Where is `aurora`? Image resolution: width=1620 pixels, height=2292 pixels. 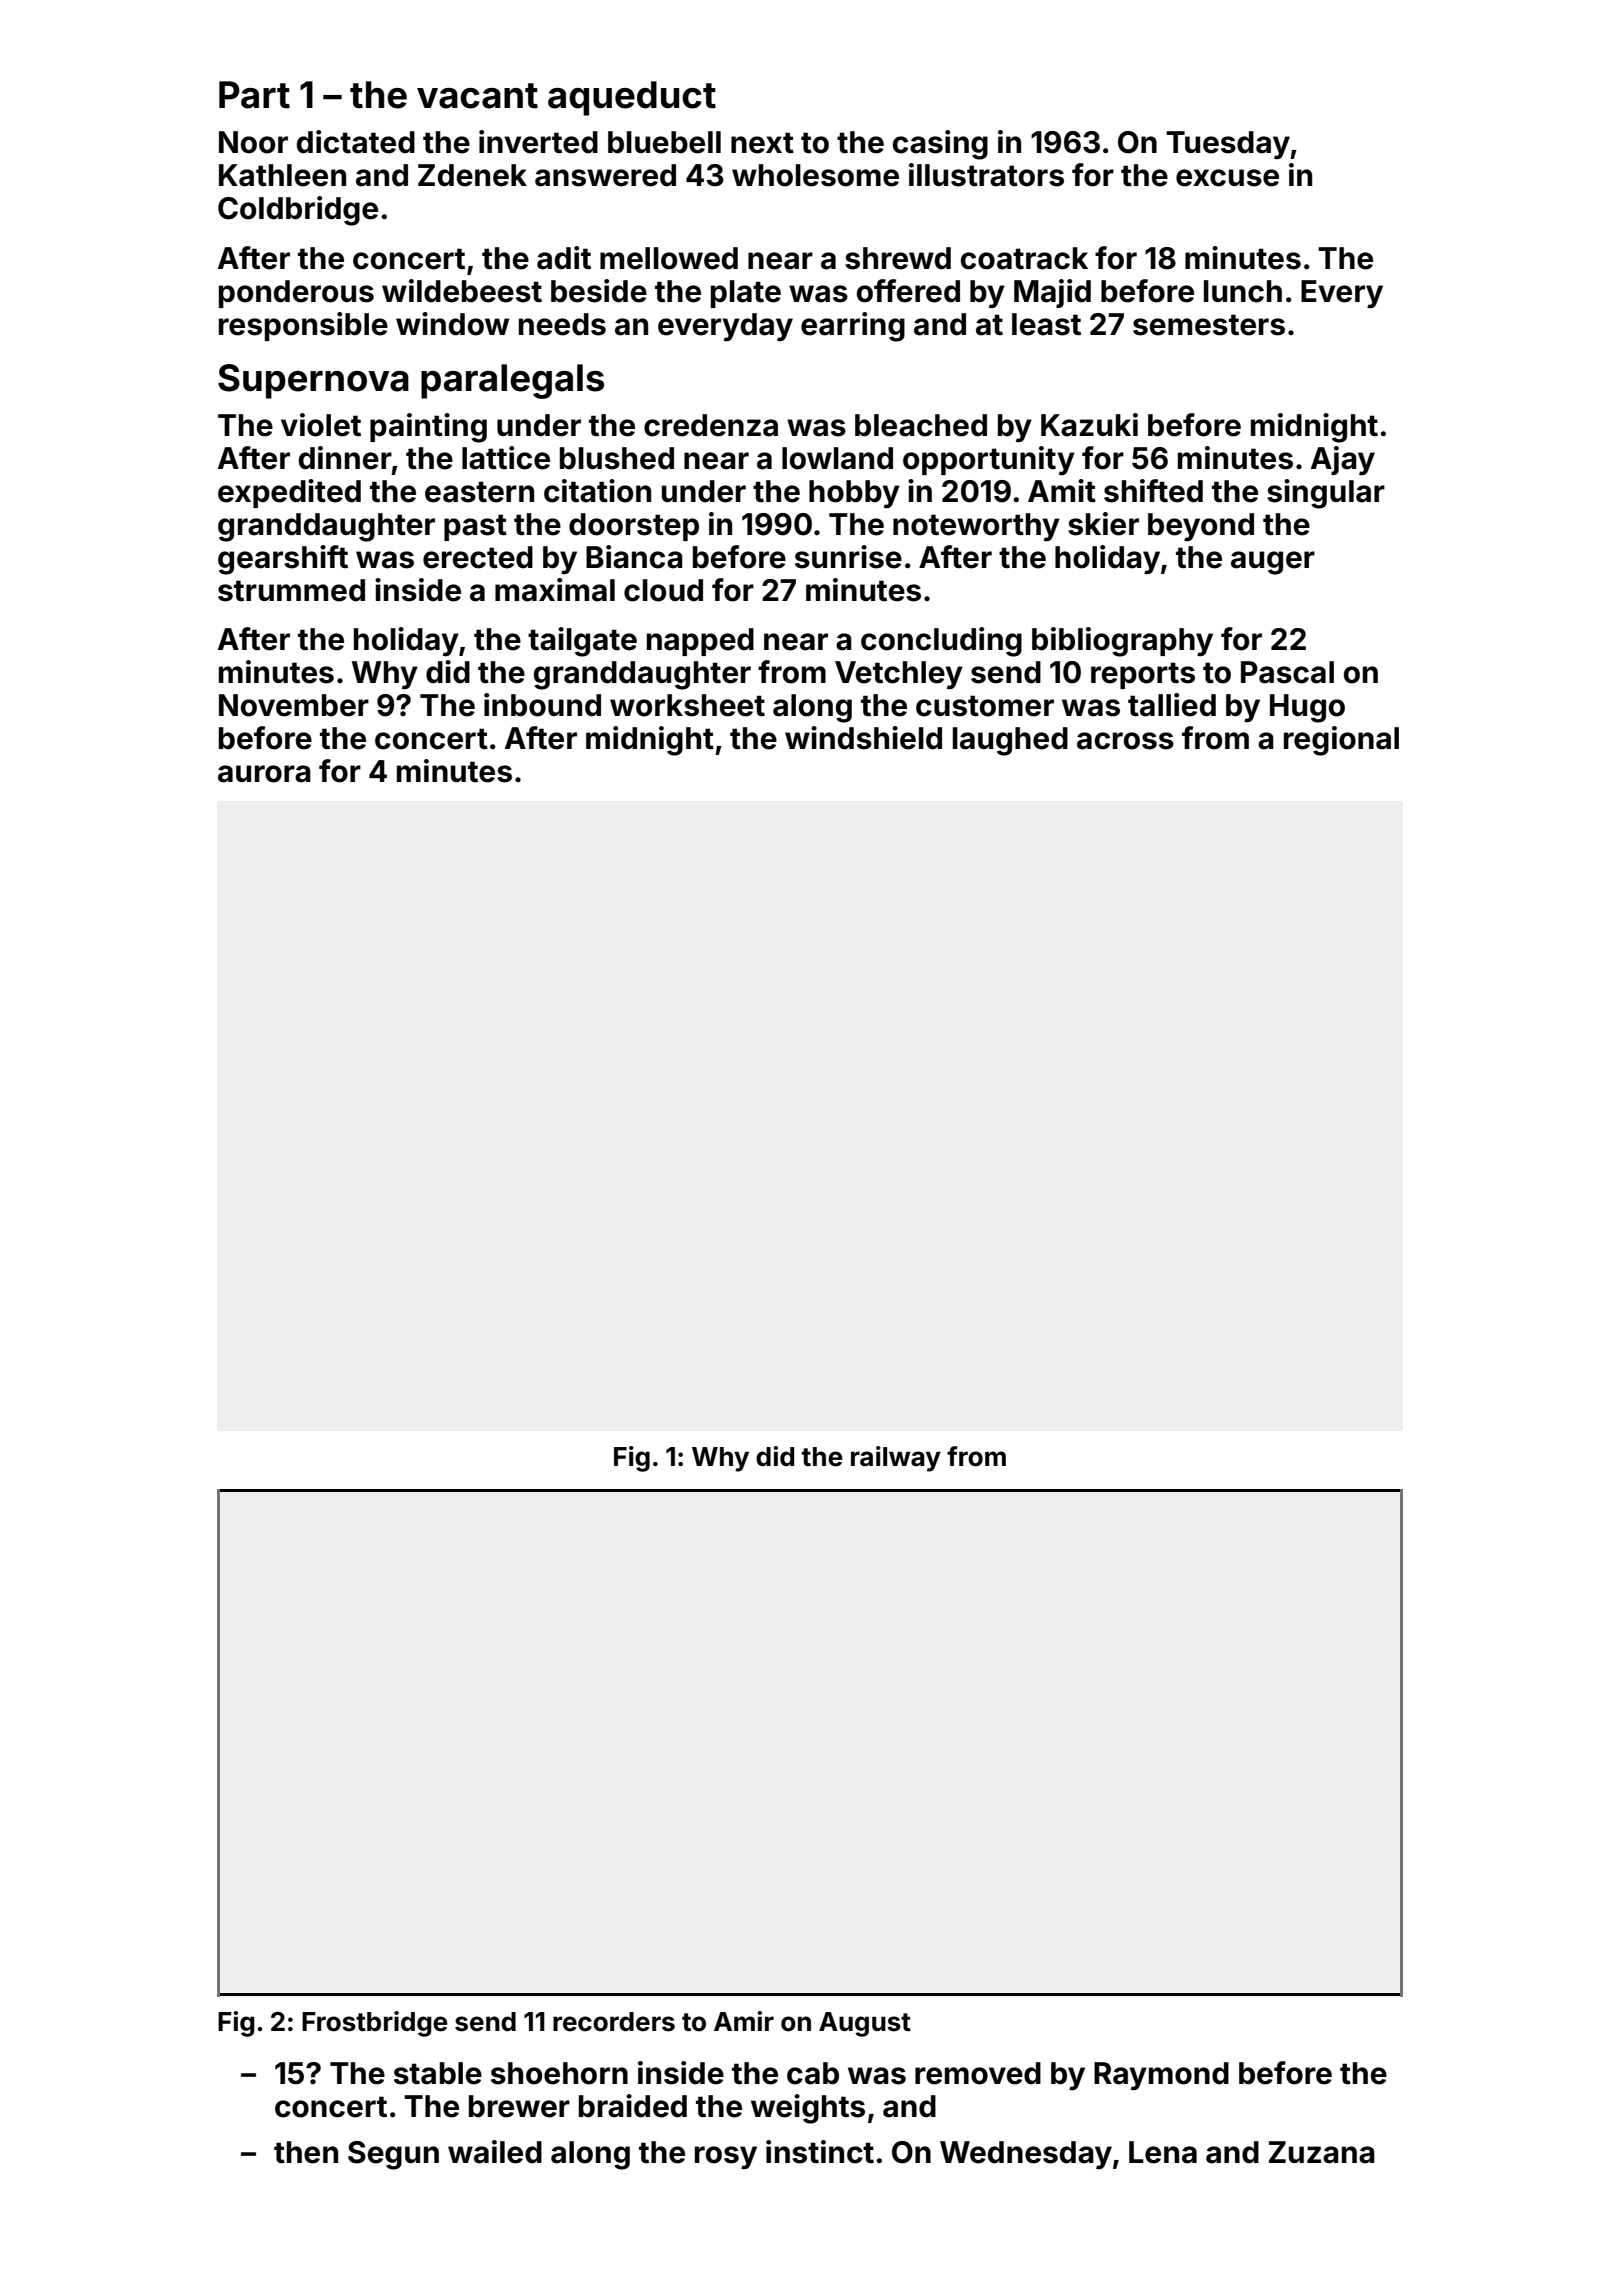 aurora is located at coordinates (264, 774).
